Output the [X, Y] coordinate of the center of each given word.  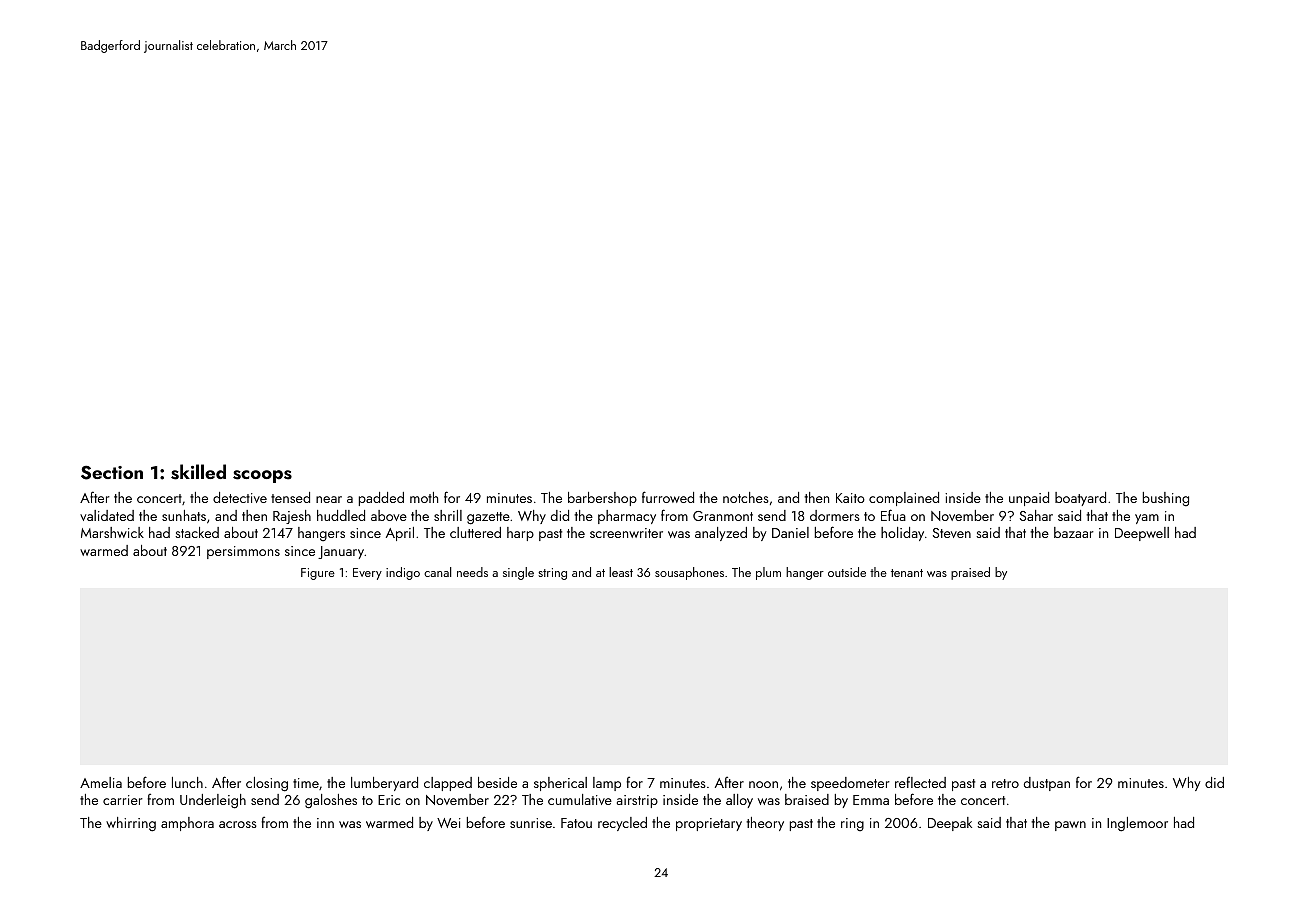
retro [1005, 783]
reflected [920, 782]
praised [970, 573]
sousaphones [689, 573]
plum [768, 573]
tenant [907, 573]
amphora [187, 824]
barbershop [602, 499]
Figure [318, 574]
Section [112, 472]
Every [367, 574]
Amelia [101, 782]
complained [904, 499]
